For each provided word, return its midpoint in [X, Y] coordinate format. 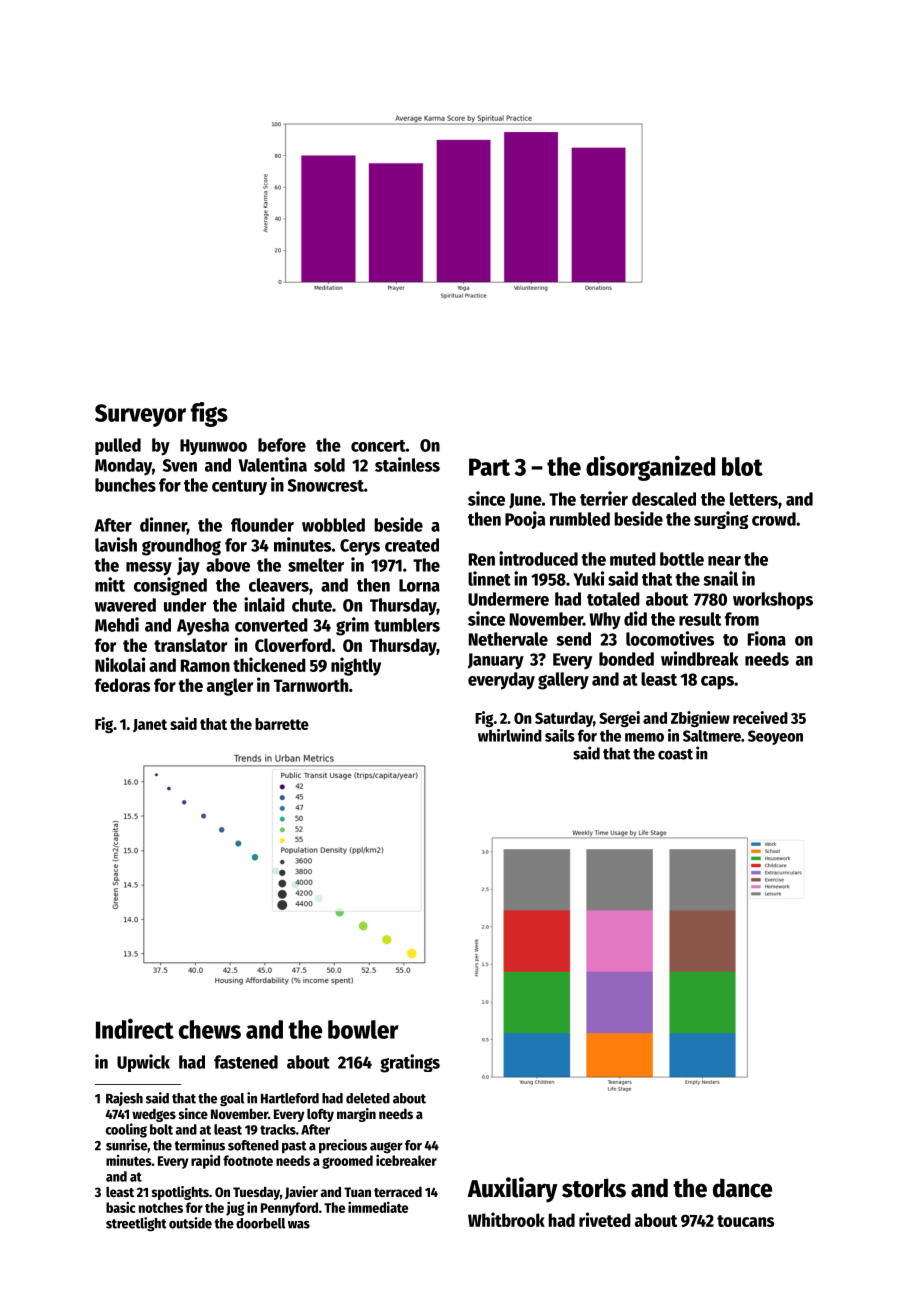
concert [378, 446]
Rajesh [124, 1099]
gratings [410, 1063]
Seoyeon [775, 737]
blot [742, 466]
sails [560, 735]
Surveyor [140, 415]
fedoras [122, 685]
